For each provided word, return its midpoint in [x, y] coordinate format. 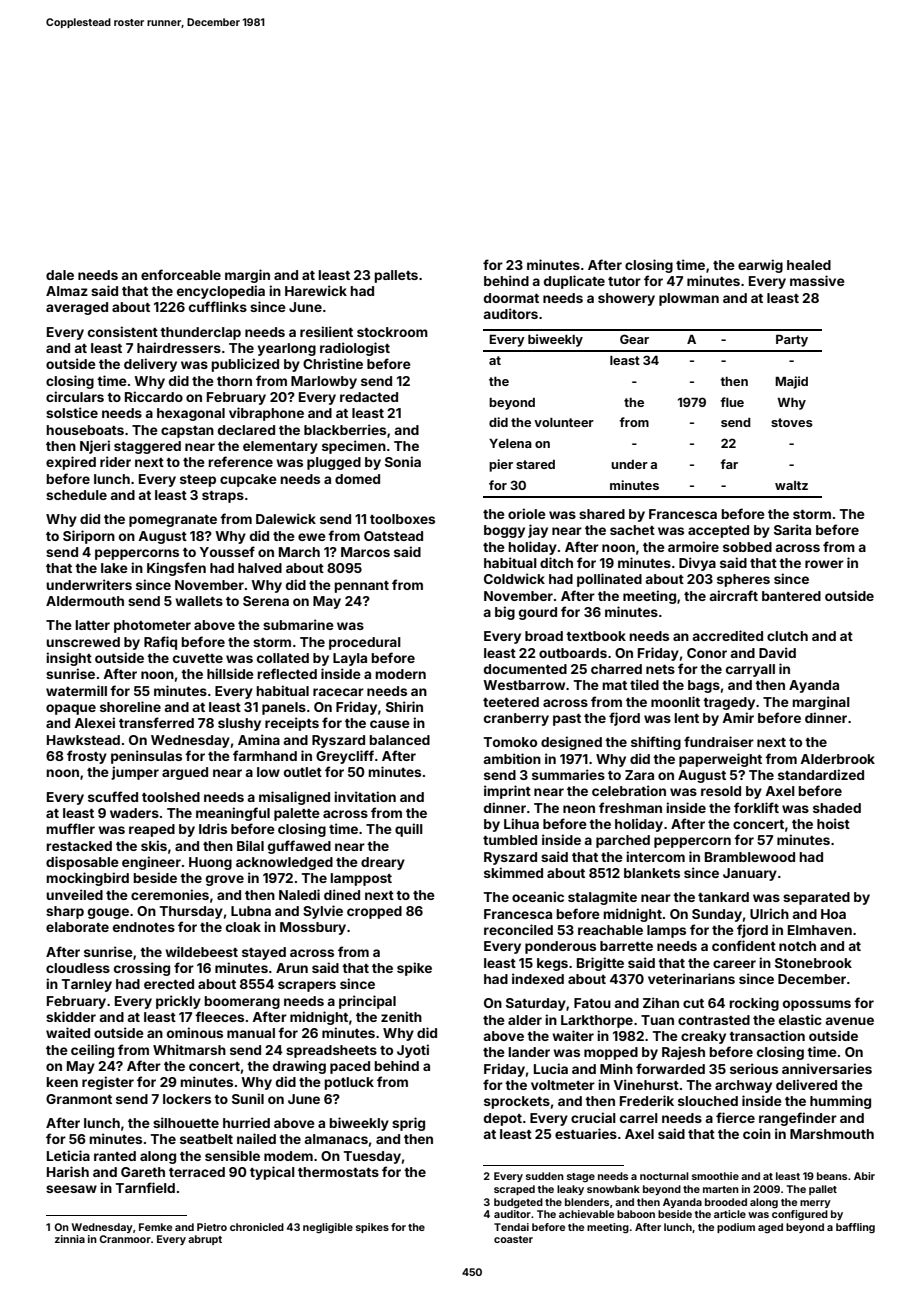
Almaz [67, 291]
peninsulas [146, 757]
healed [809, 265]
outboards [573, 653]
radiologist [355, 349]
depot [503, 1119]
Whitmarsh [189, 1049]
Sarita [792, 529]
